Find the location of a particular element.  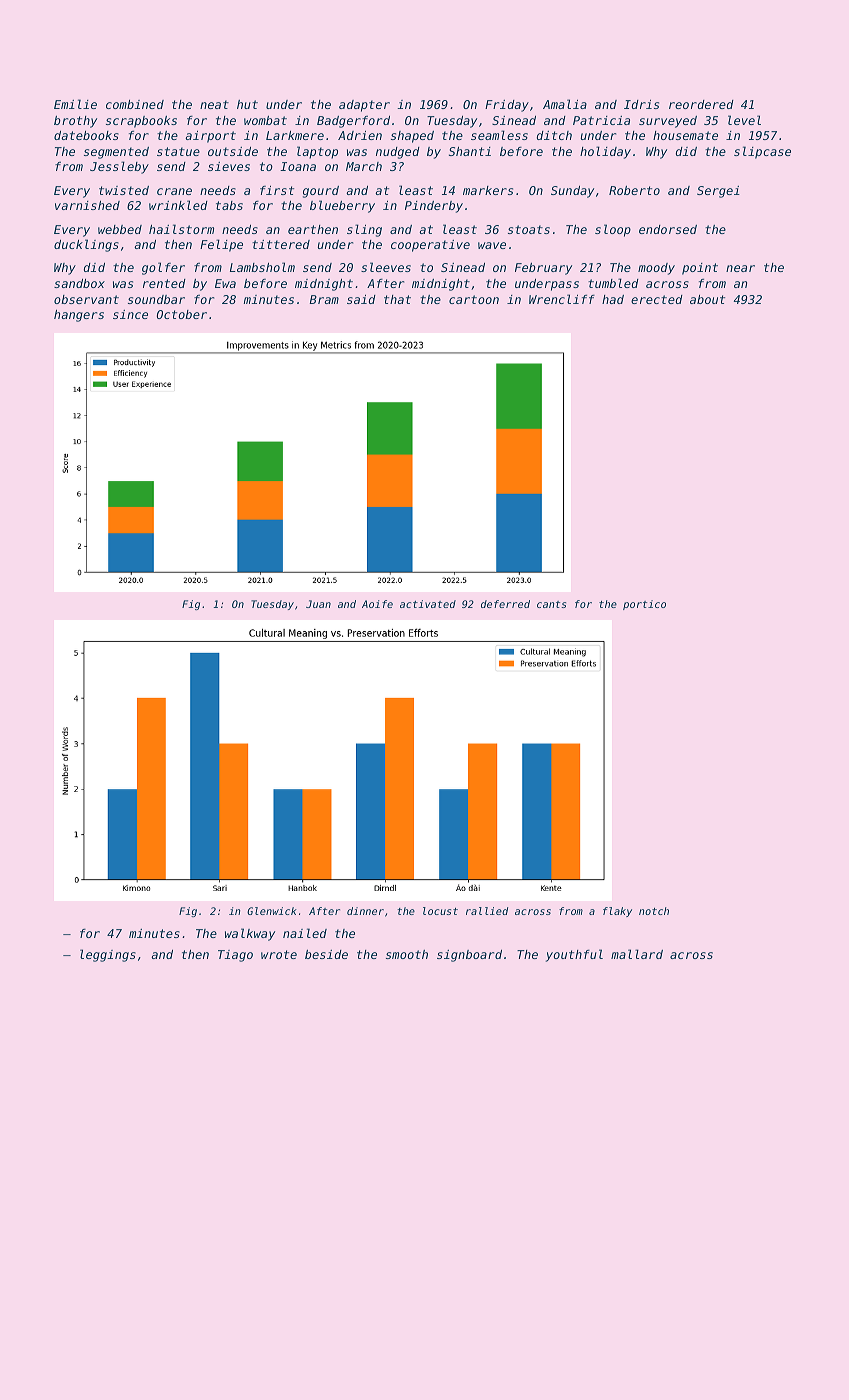

webbed is located at coordinates (120, 229).
